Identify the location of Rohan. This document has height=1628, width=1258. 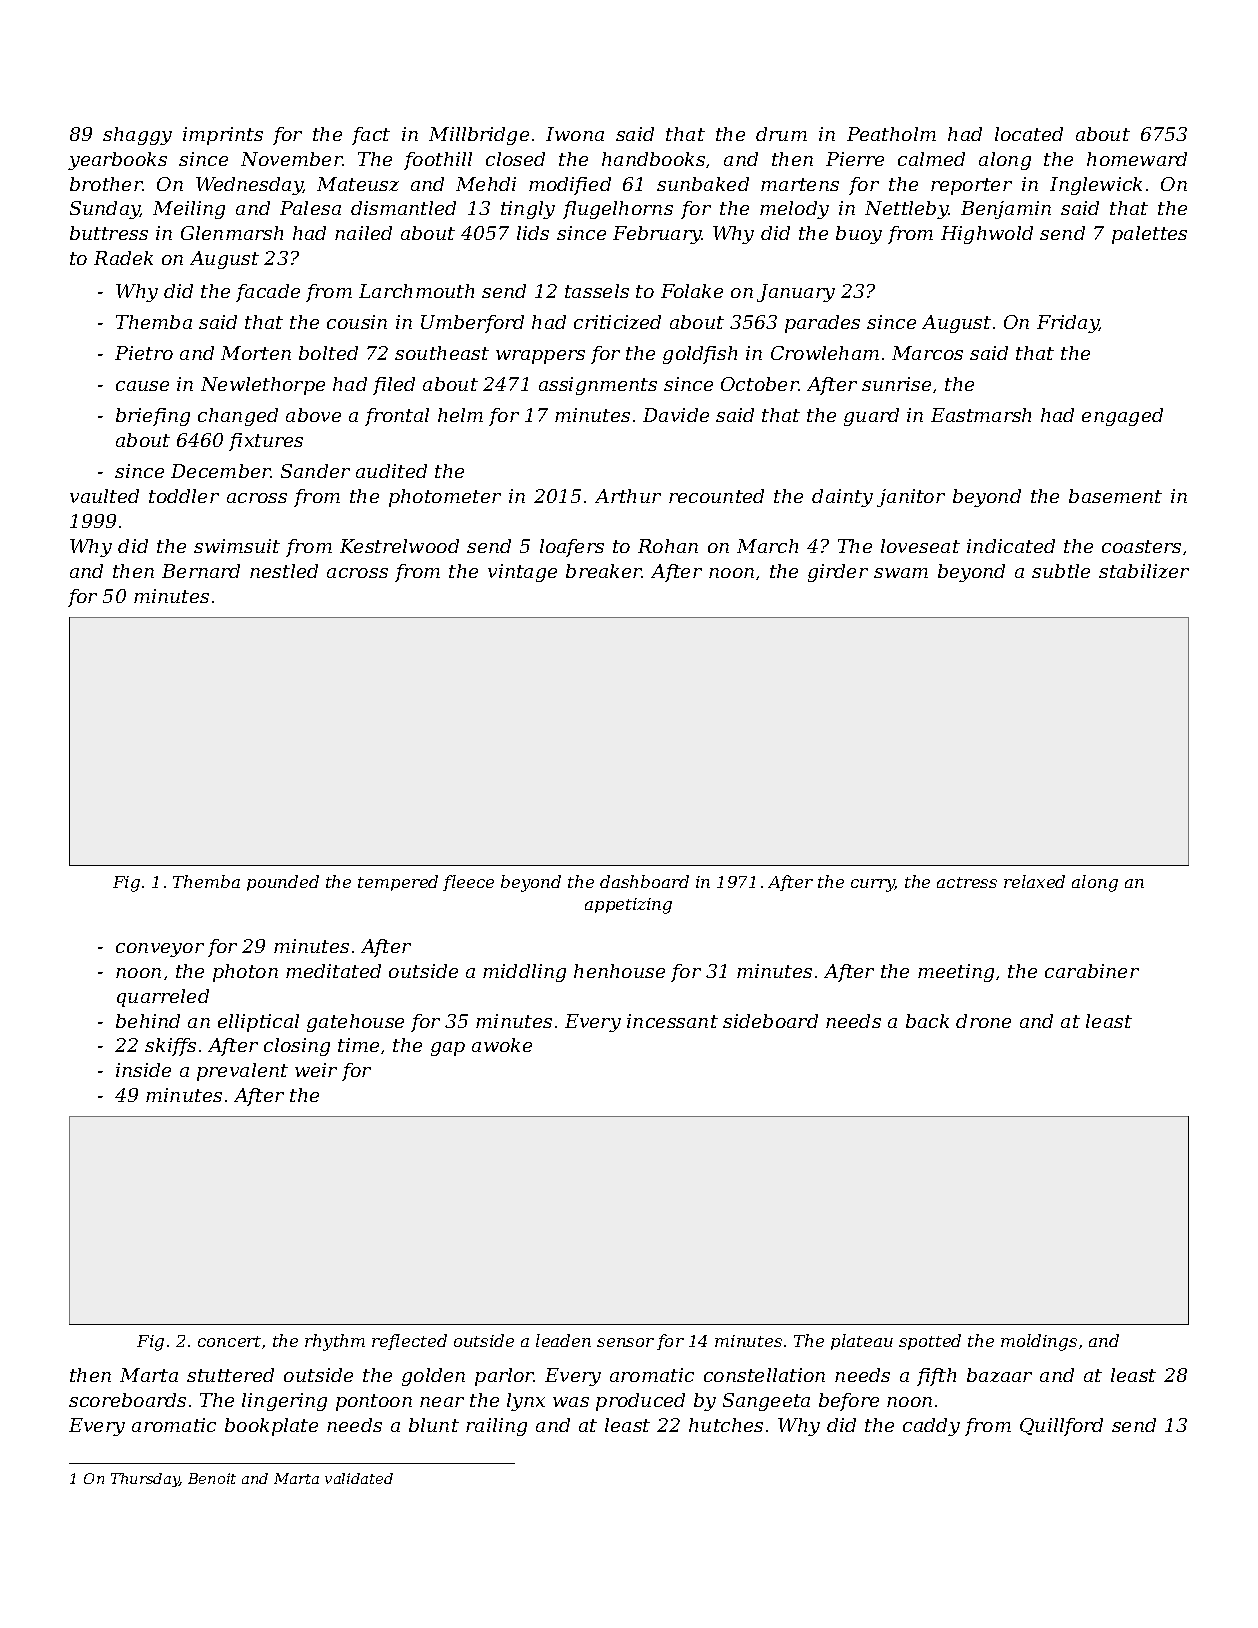
(668, 546).
